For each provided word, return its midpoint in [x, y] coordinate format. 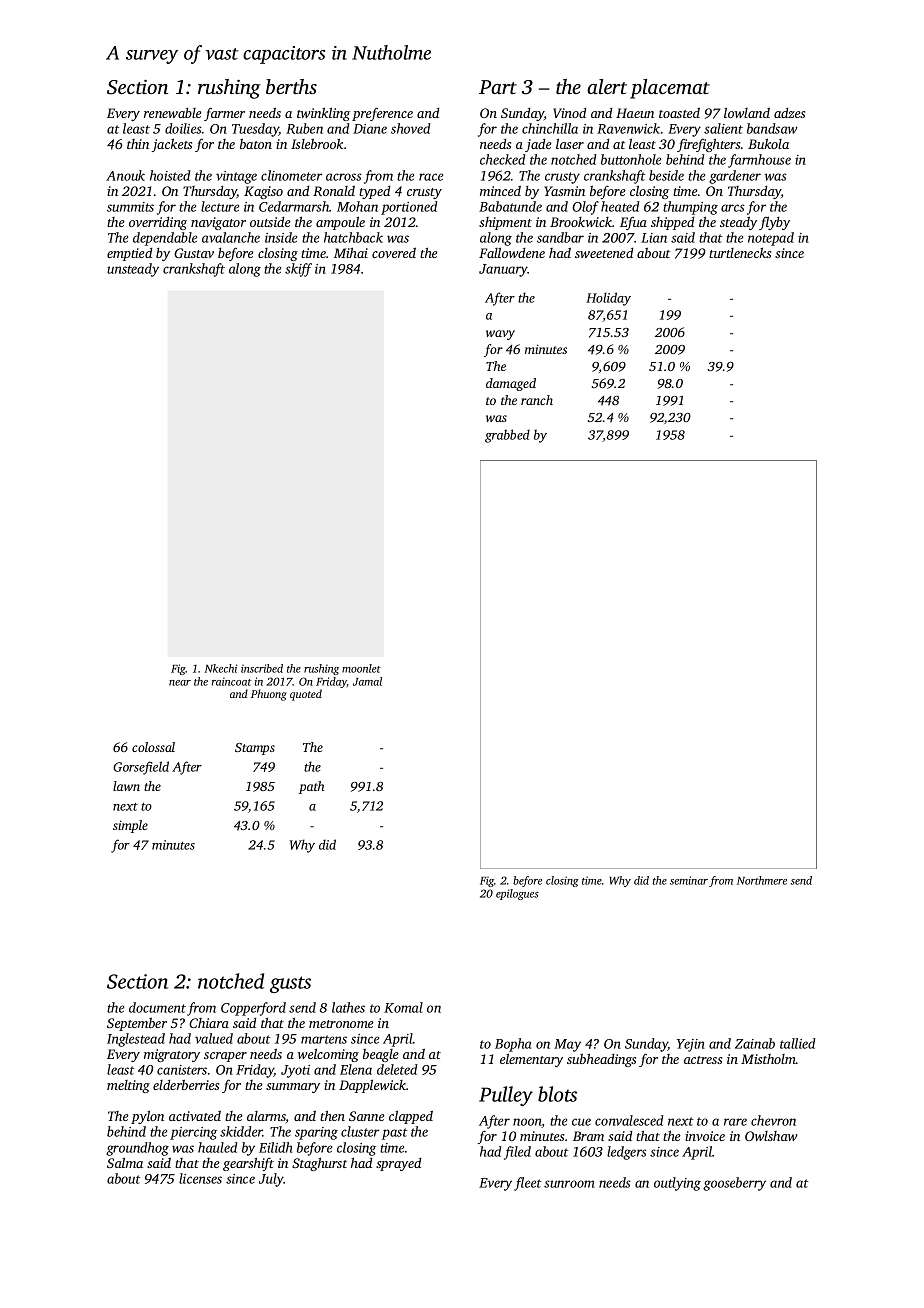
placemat [670, 89]
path [311, 787]
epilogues [517, 894]
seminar [689, 880]
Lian [654, 238]
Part [498, 87]
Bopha [513, 1045]
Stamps [255, 749]
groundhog [137, 1149]
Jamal [367, 681]
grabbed [507, 436]
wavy [500, 335]
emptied [130, 254]
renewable [173, 113]
